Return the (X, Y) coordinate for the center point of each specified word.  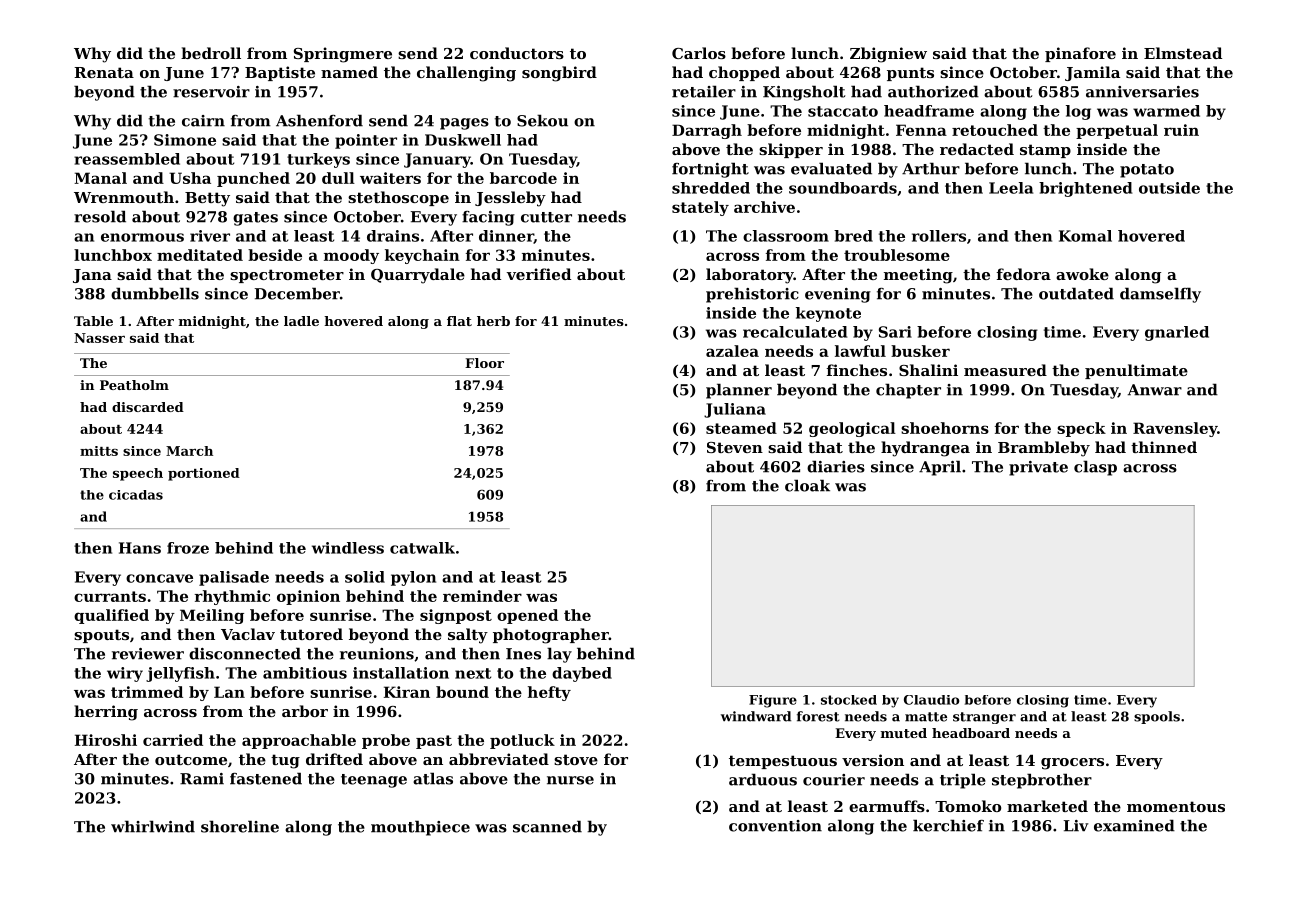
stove (576, 759)
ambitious (305, 673)
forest (818, 716)
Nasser (99, 338)
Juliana (735, 410)
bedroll (211, 53)
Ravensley (1175, 429)
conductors (517, 53)
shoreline (240, 826)
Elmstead (1183, 53)
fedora (1024, 274)
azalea (732, 351)
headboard (971, 733)
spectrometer (287, 276)
